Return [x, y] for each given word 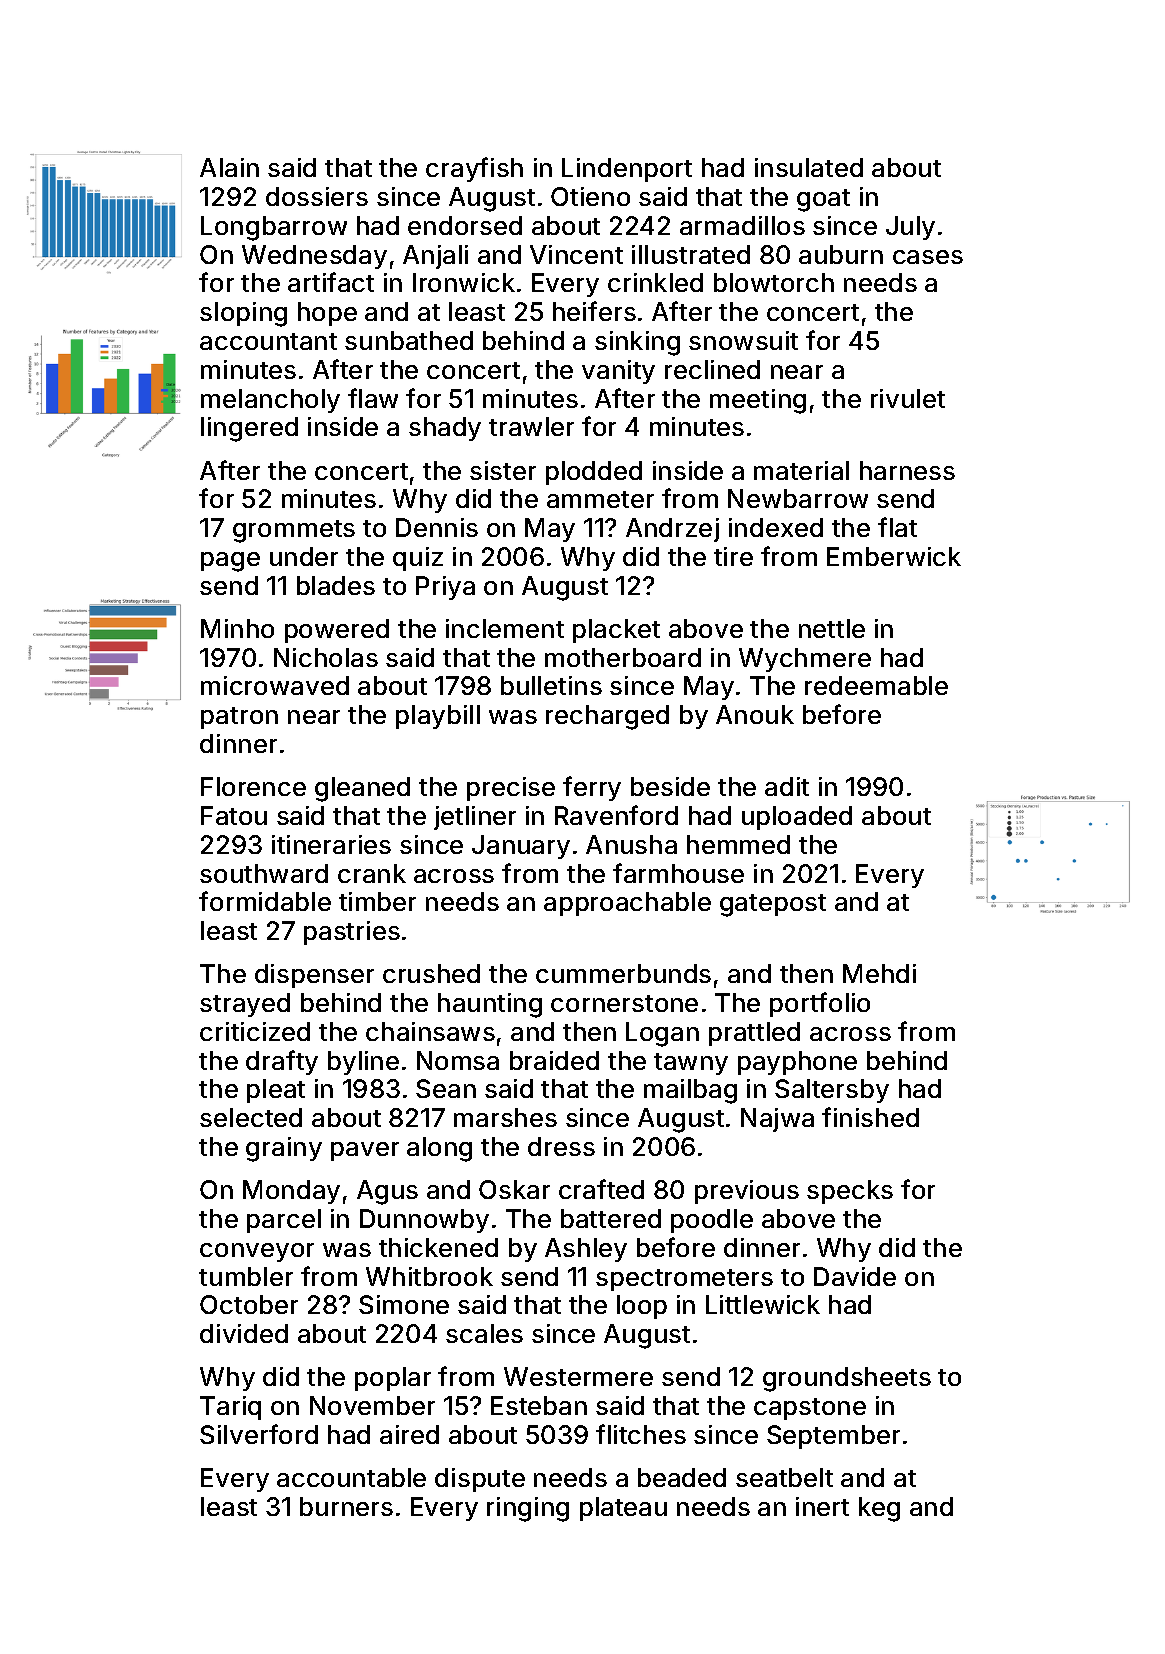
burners [346, 1506]
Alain [229, 167]
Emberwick [894, 556]
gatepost [773, 905]
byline [363, 1063]
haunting [490, 1005]
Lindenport [627, 170]
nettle [832, 628]
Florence [253, 786]
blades [336, 585]
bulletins [551, 685]
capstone [810, 1409]
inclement [505, 628]
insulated [809, 167]
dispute [480, 1480]
